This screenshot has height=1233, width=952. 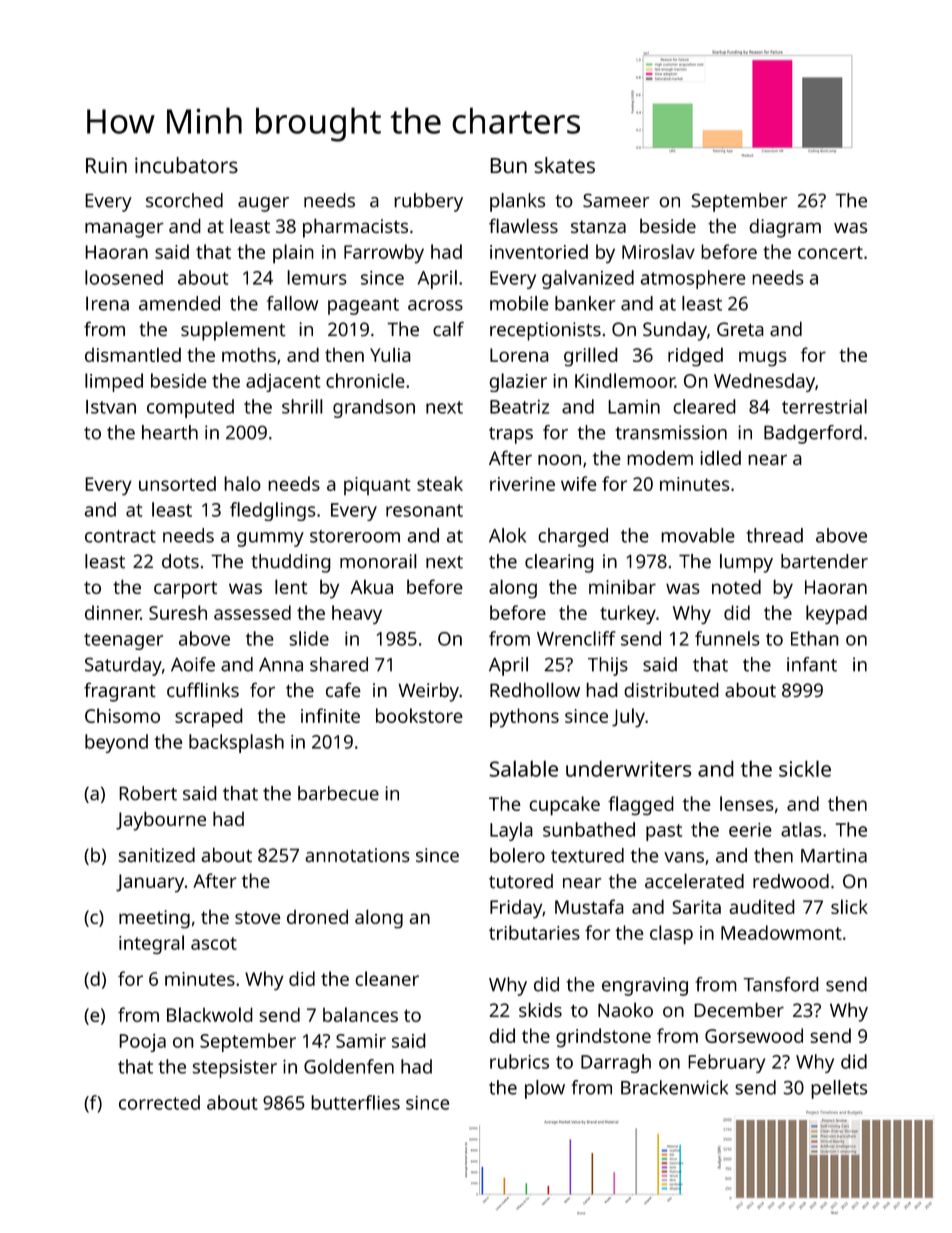 What do you see at coordinates (507, 535) in the screenshot?
I see `Alok` at bounding box center [507, 535].
